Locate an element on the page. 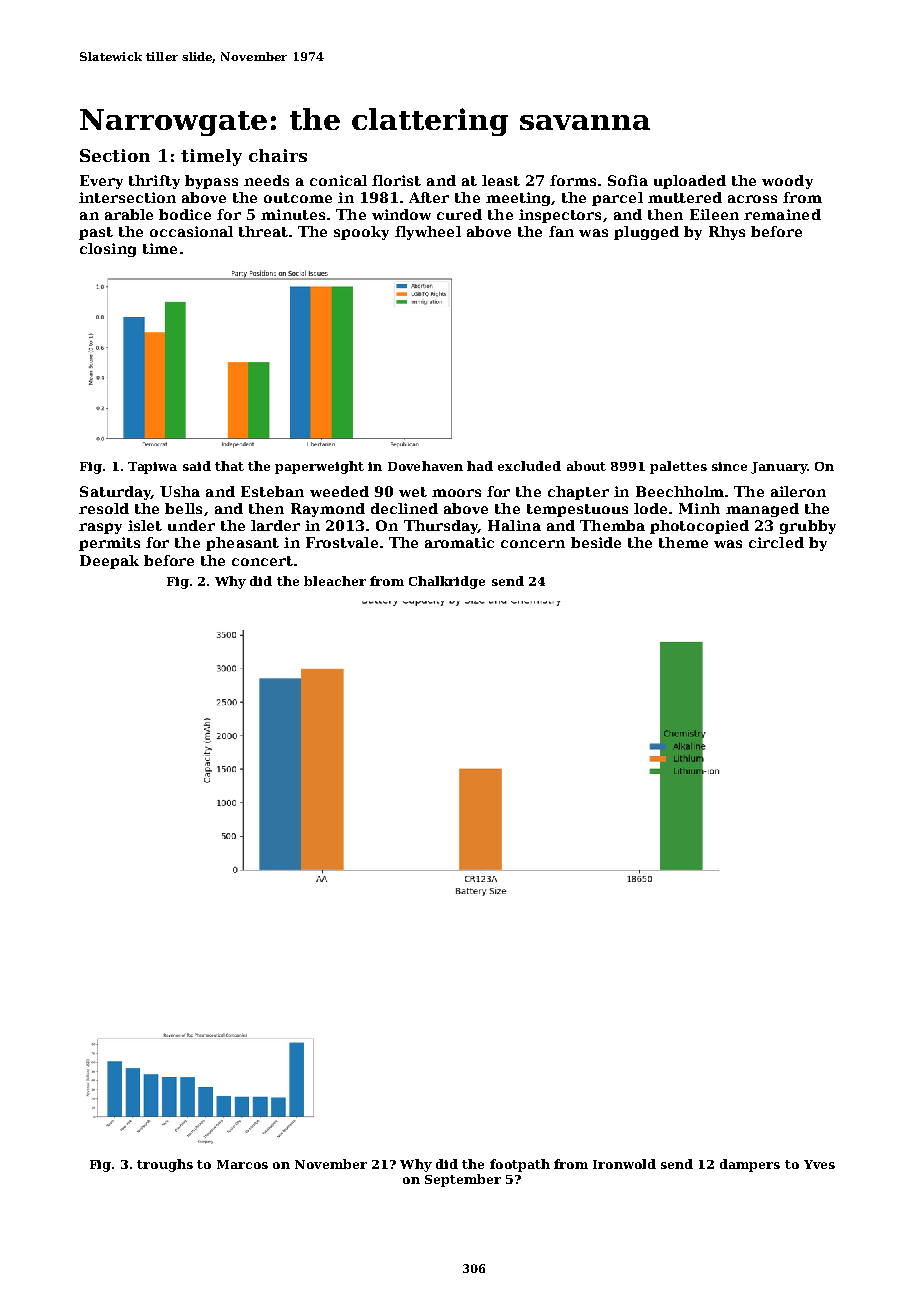 The image size is (924, 1308). paperweight is located at coordinates (319, 467).
